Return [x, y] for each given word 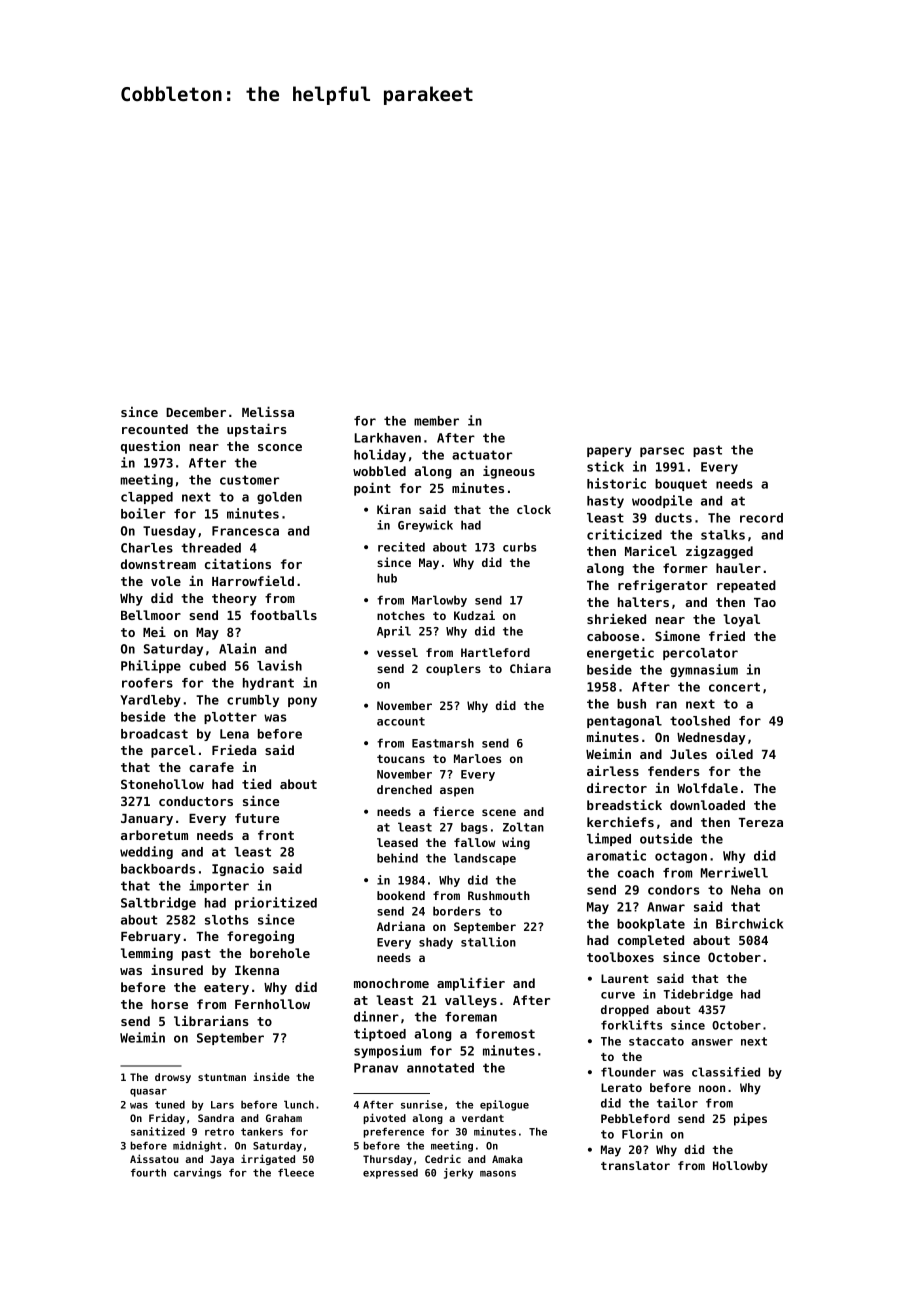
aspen [457, 792]
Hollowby [740, 1167]
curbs [520, 547]
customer [249, 480]
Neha [745, 890]
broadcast [154, 734]
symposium [387, 1051]
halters [643, 602]
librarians [211, 1020]
